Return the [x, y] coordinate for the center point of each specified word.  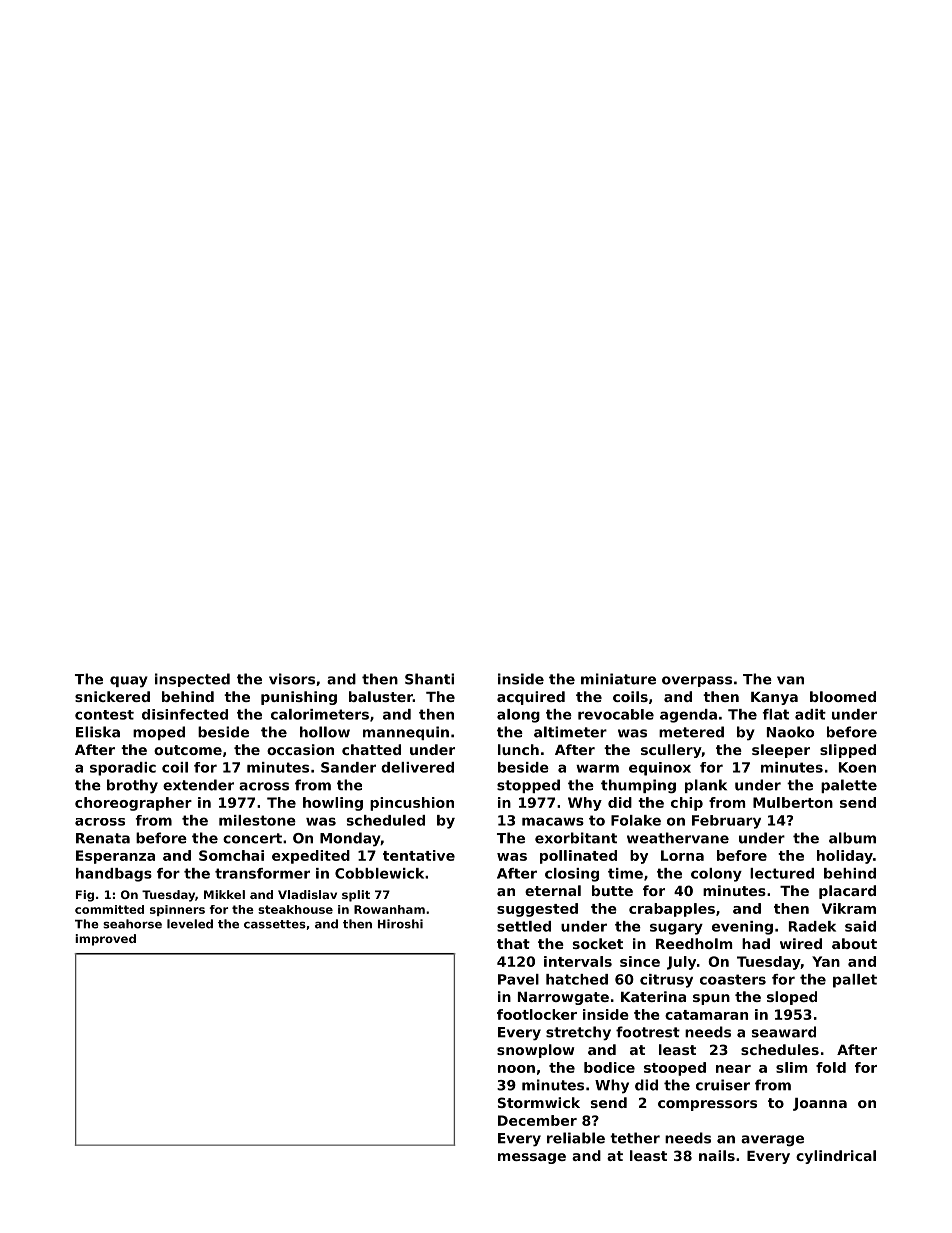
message [532, 1158]
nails [717, 1155]
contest [104, 715]
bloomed [843, 696]
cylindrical [836, 1157]
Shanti [429, 679]
